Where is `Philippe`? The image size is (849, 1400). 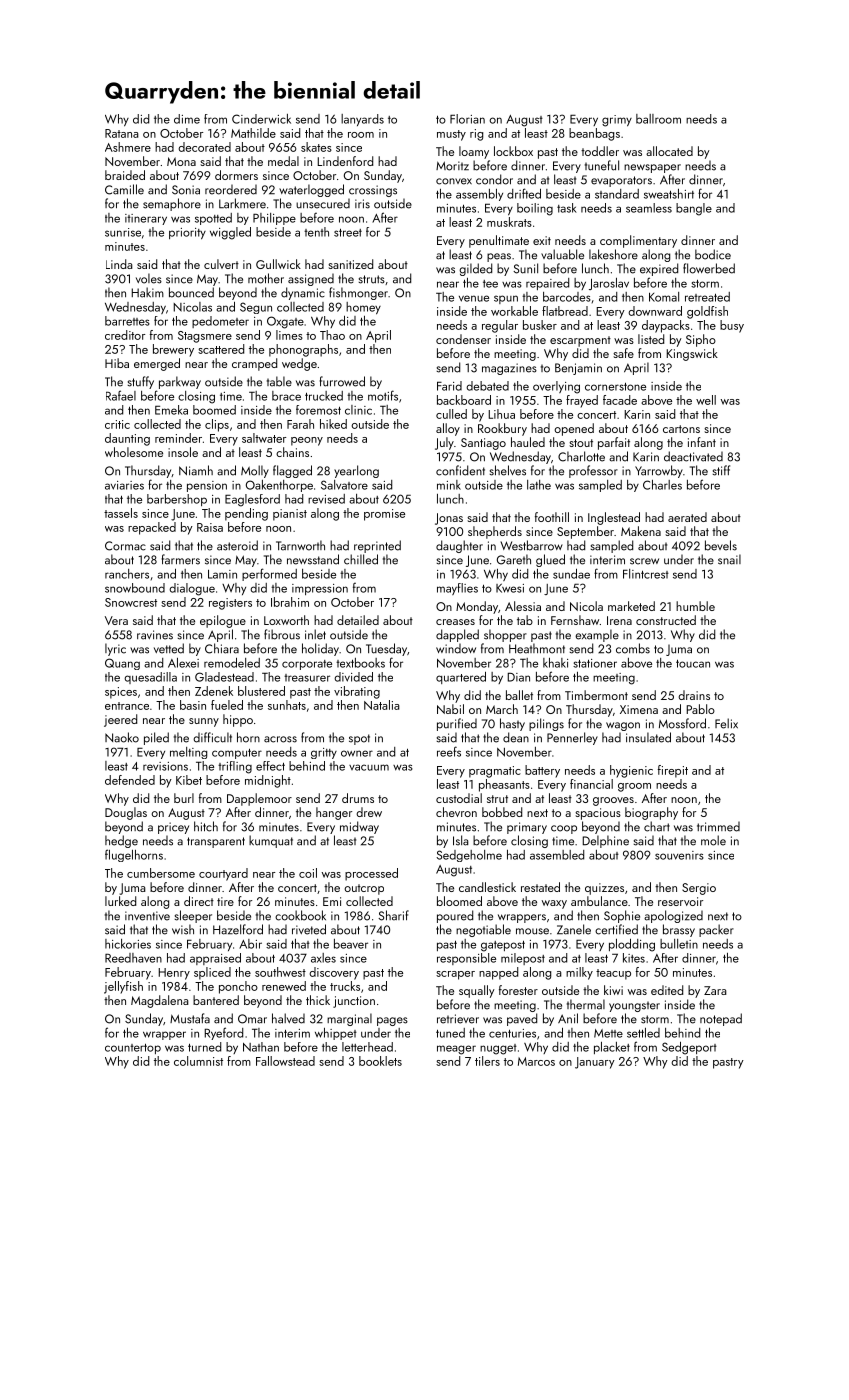
Philippe is located at coordinates (274, 219).
